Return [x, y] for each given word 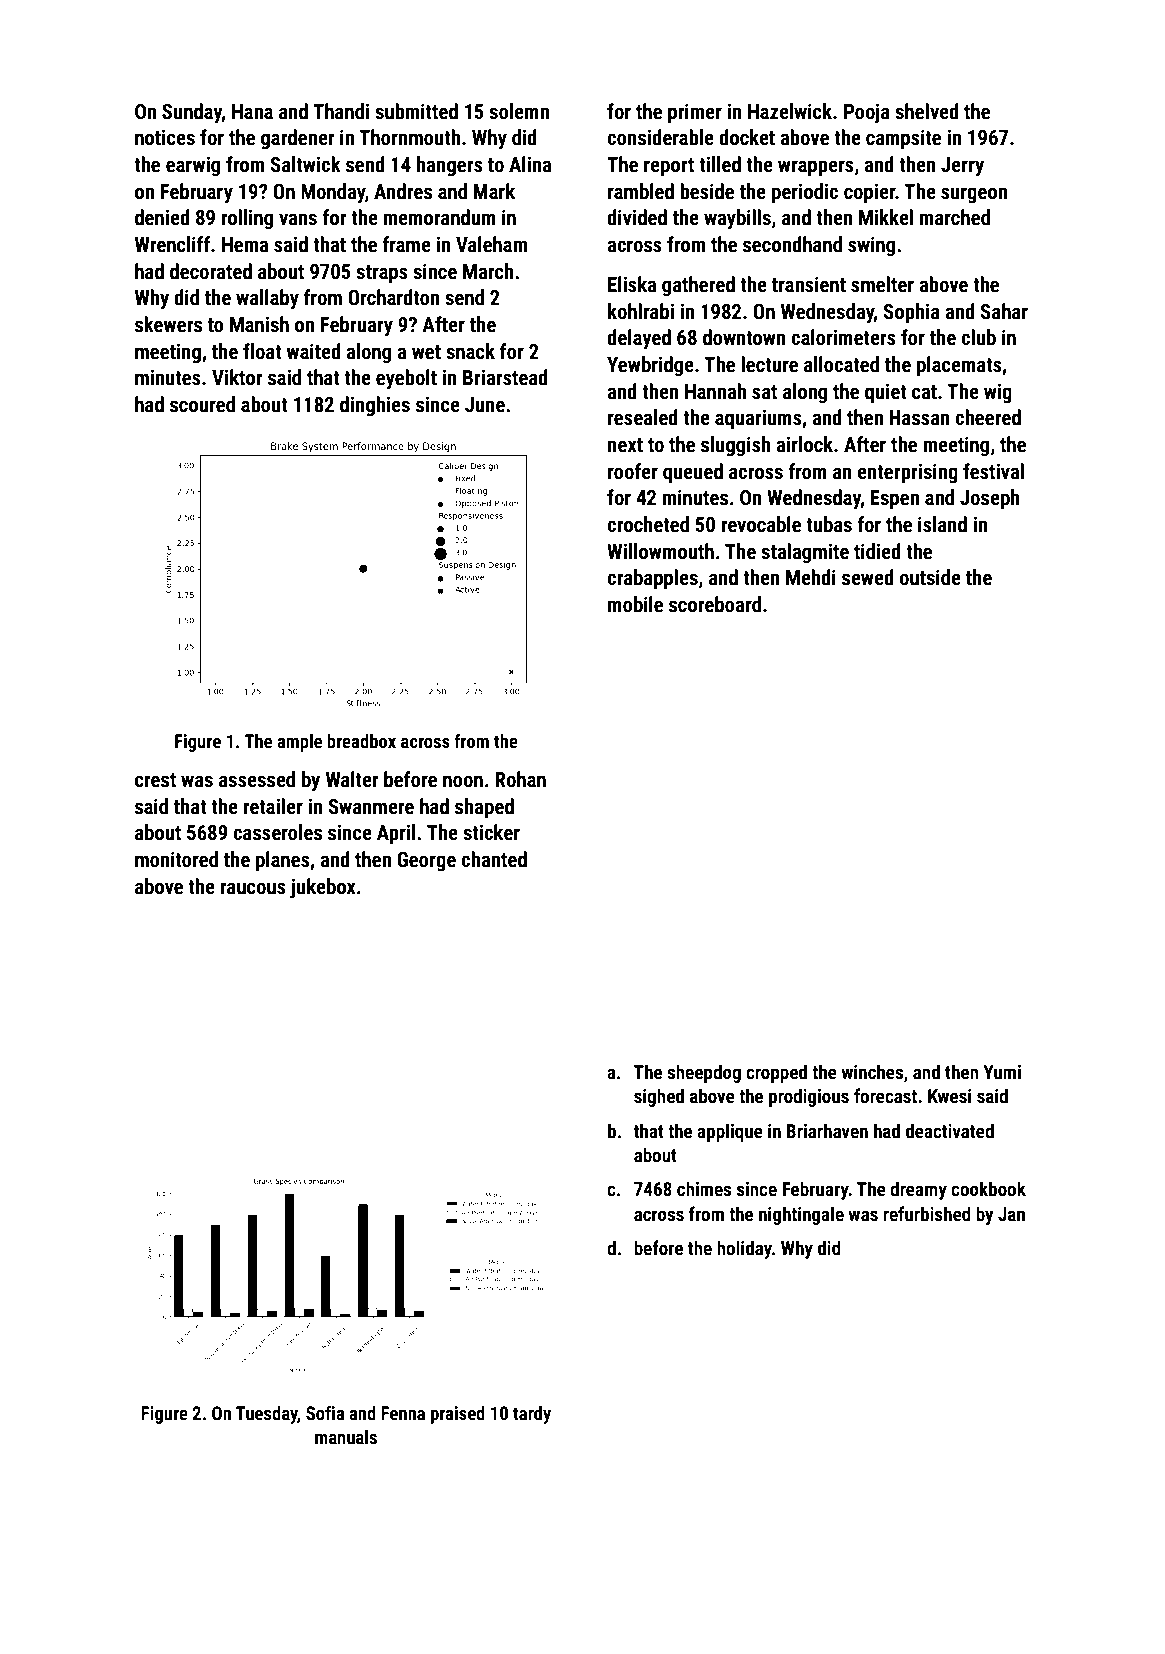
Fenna [403, 1413]
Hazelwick [790, 111]
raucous [253, 888]
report [669, 167]
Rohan [520, 779]
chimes [704, 1188]
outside [930, 577]
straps [382, 274]
